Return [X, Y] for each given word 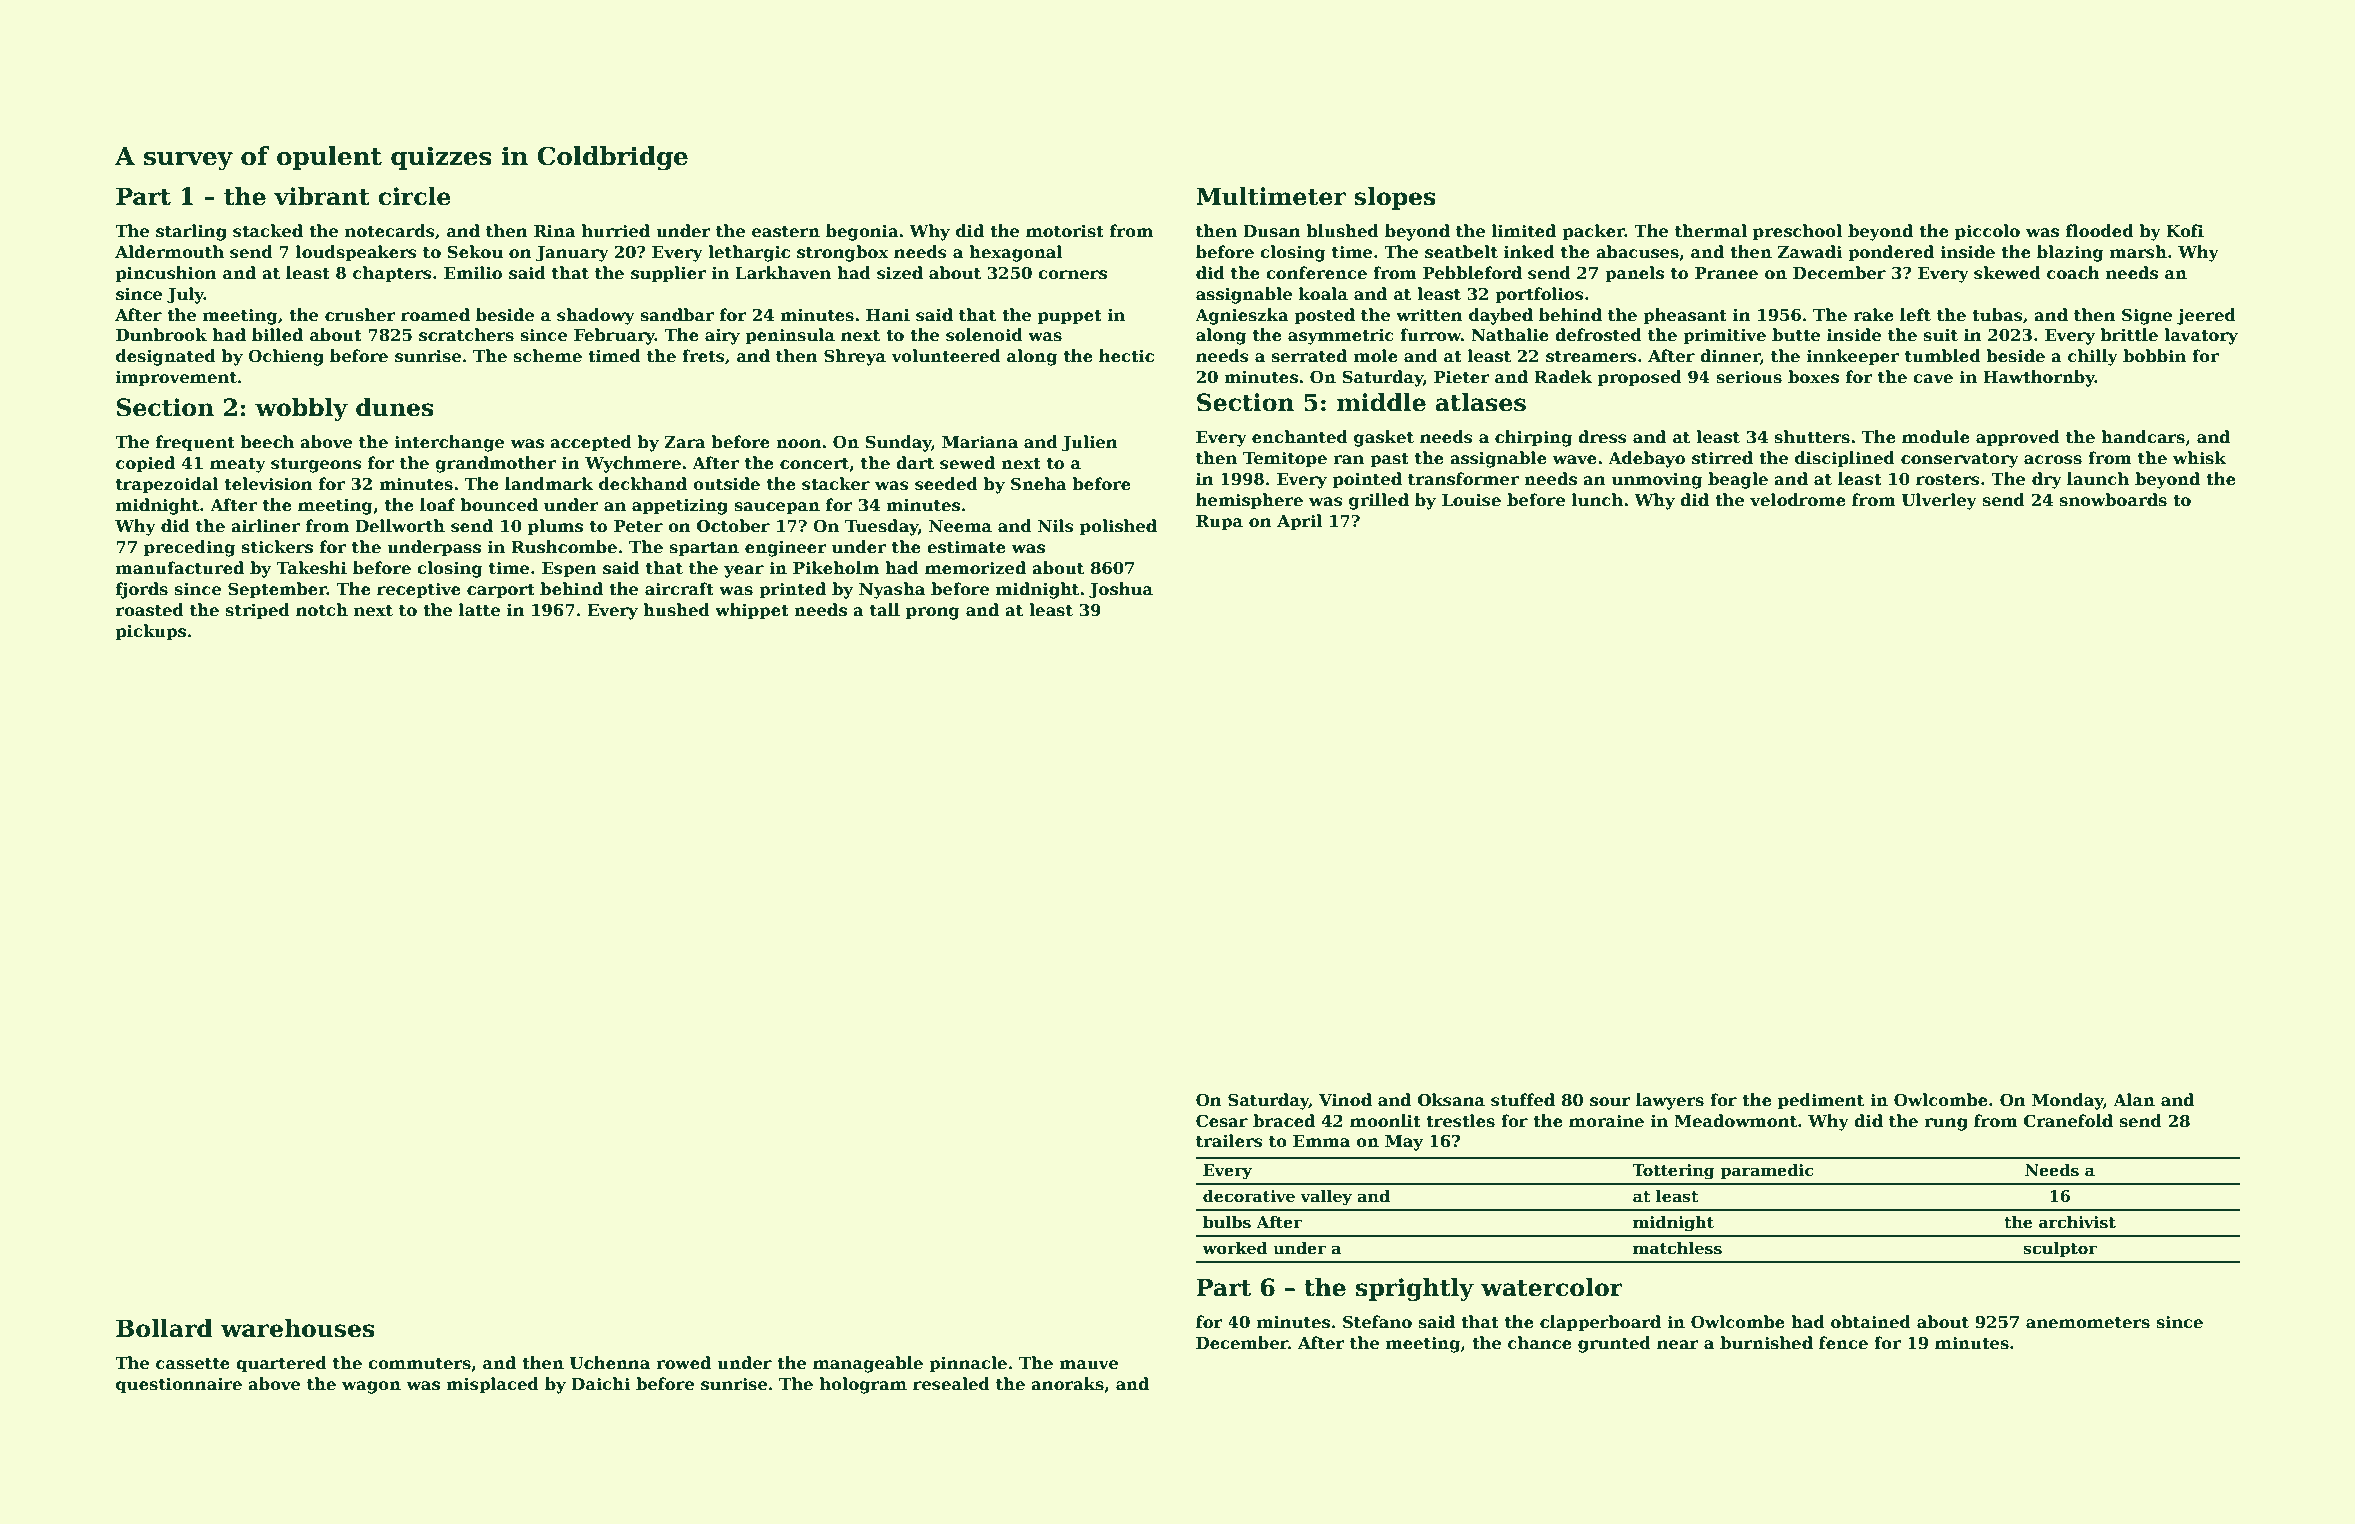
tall [885, 610]
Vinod [1345, 1100]
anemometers [2088, 1323]
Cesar [1222, 1121]
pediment [1821, 1101]
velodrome [1798, 500]
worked [1234, 1248]
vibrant [322, 196]
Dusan [1272, 231]
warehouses [298, 1328]
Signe [2147, 316]
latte [479, 610]
